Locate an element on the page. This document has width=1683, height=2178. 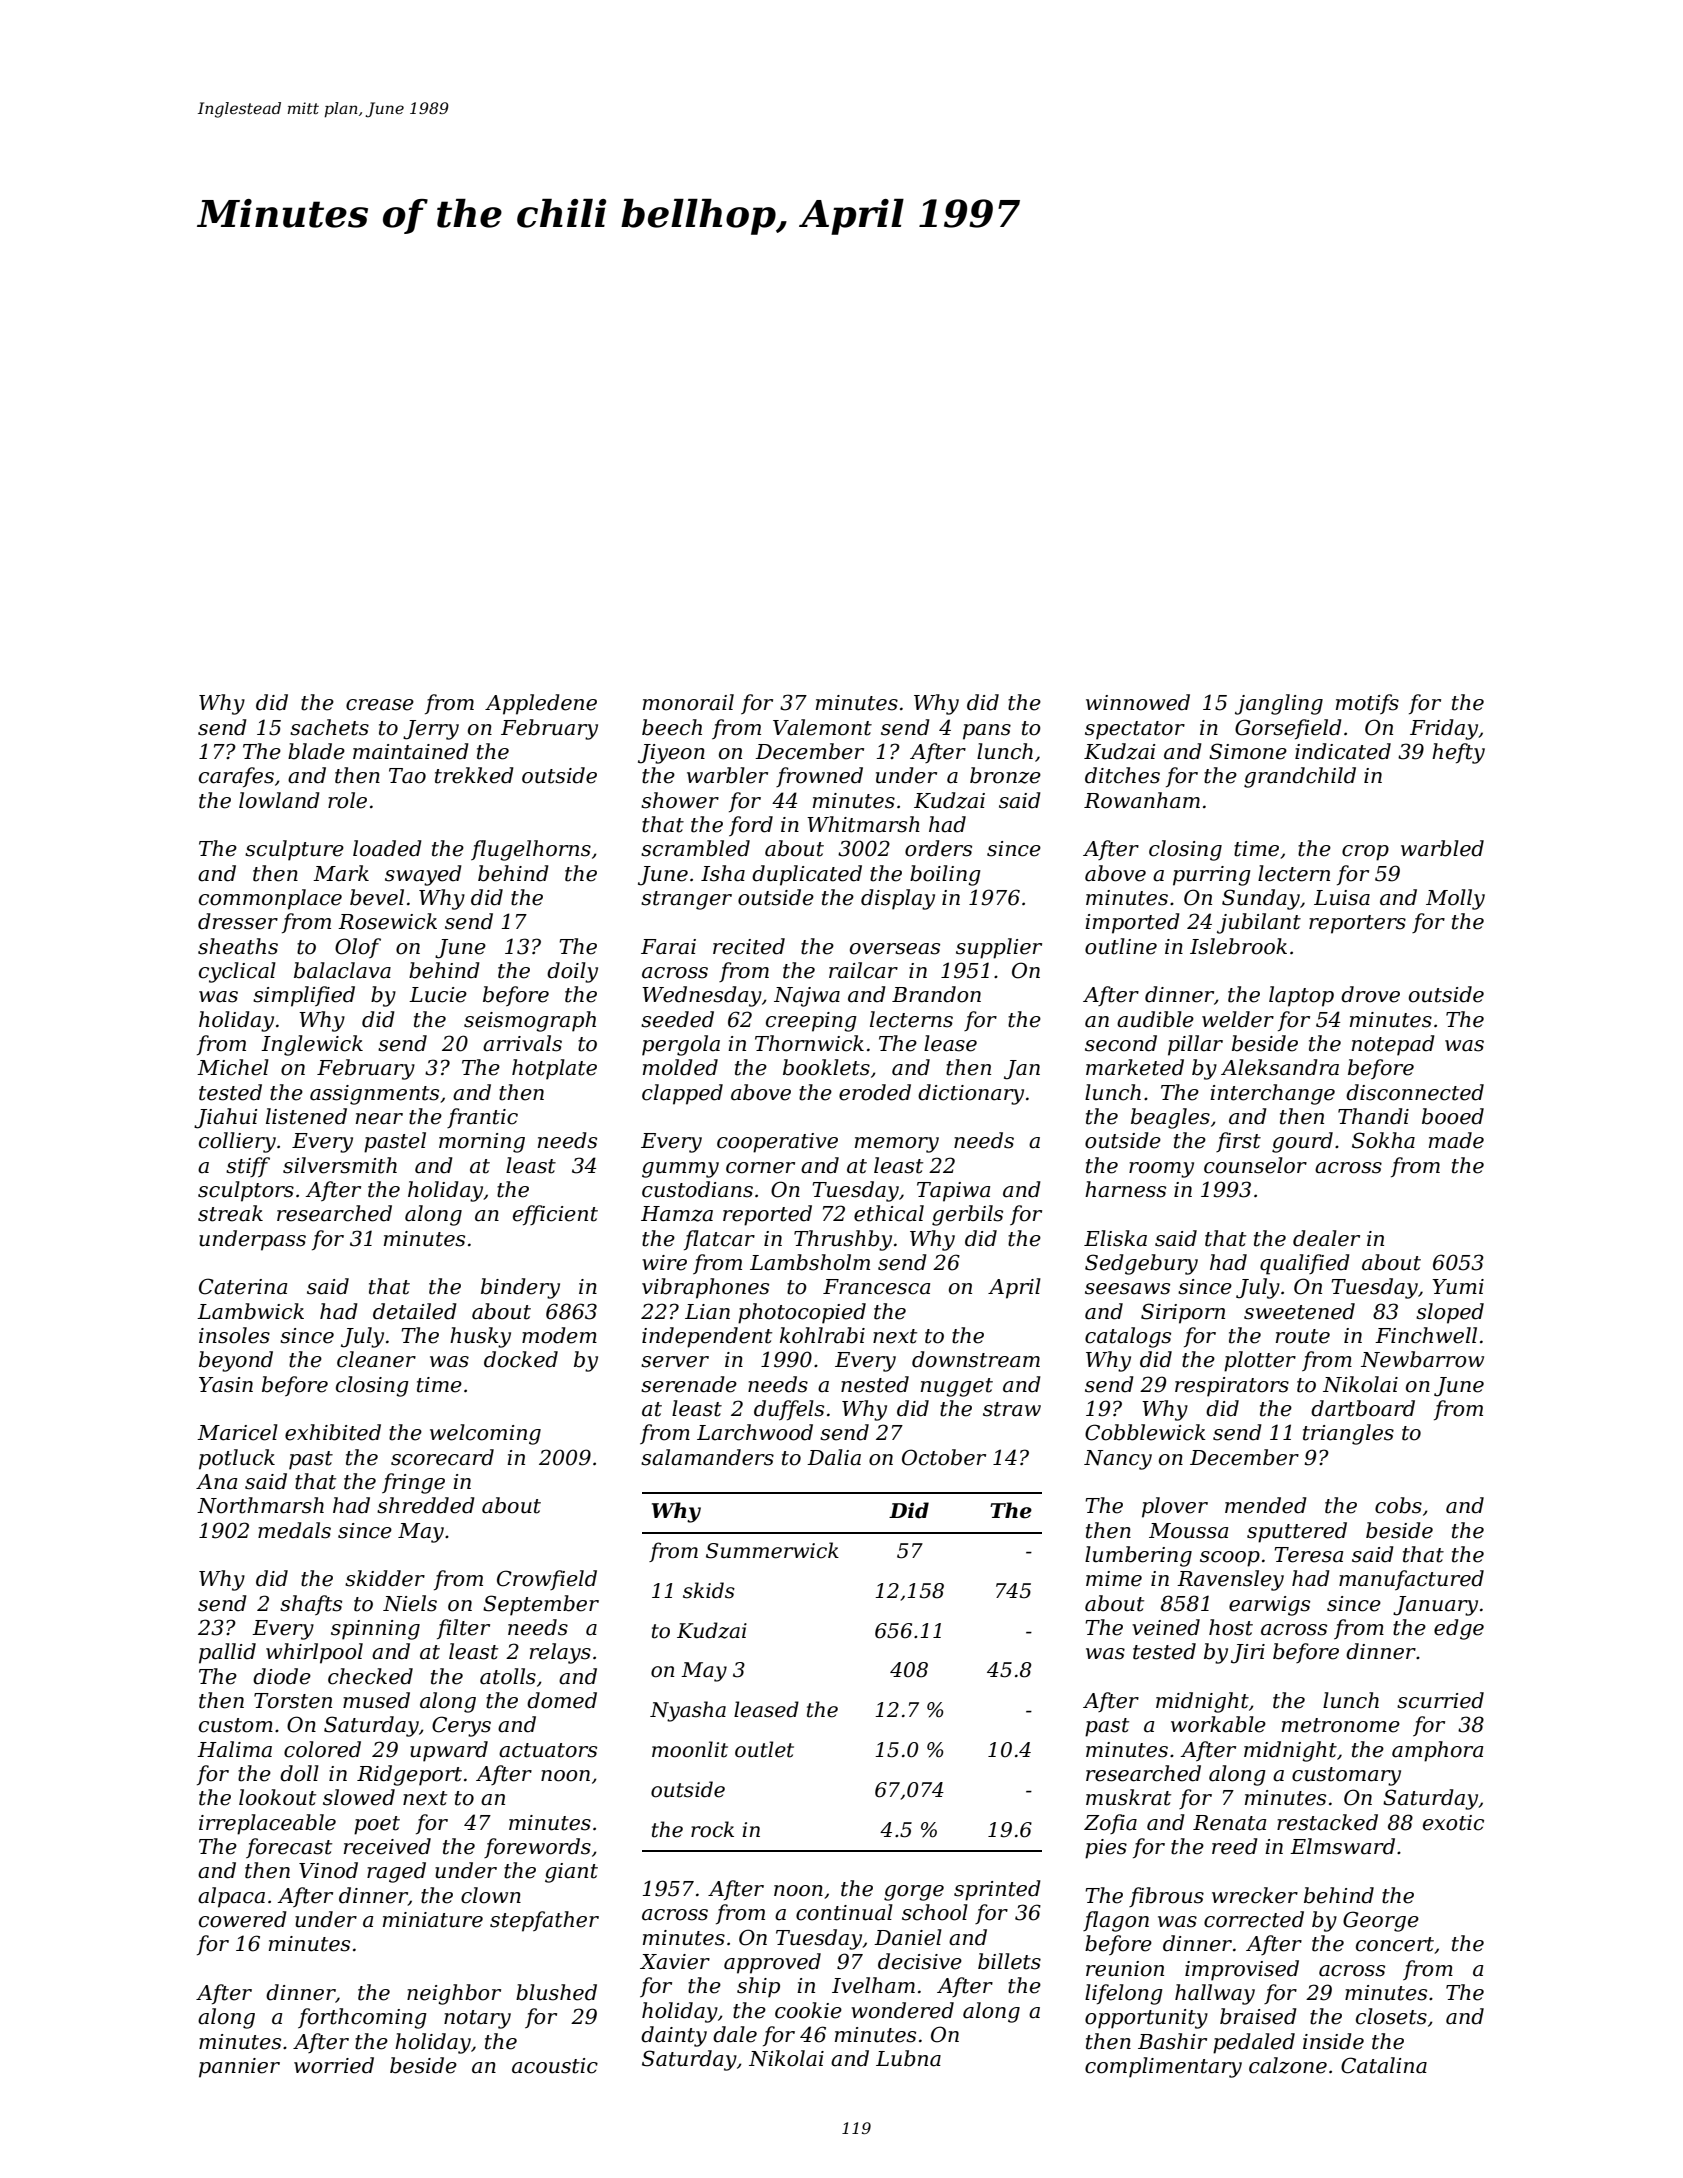
acoustic is located at coordinates (555, 2066).
